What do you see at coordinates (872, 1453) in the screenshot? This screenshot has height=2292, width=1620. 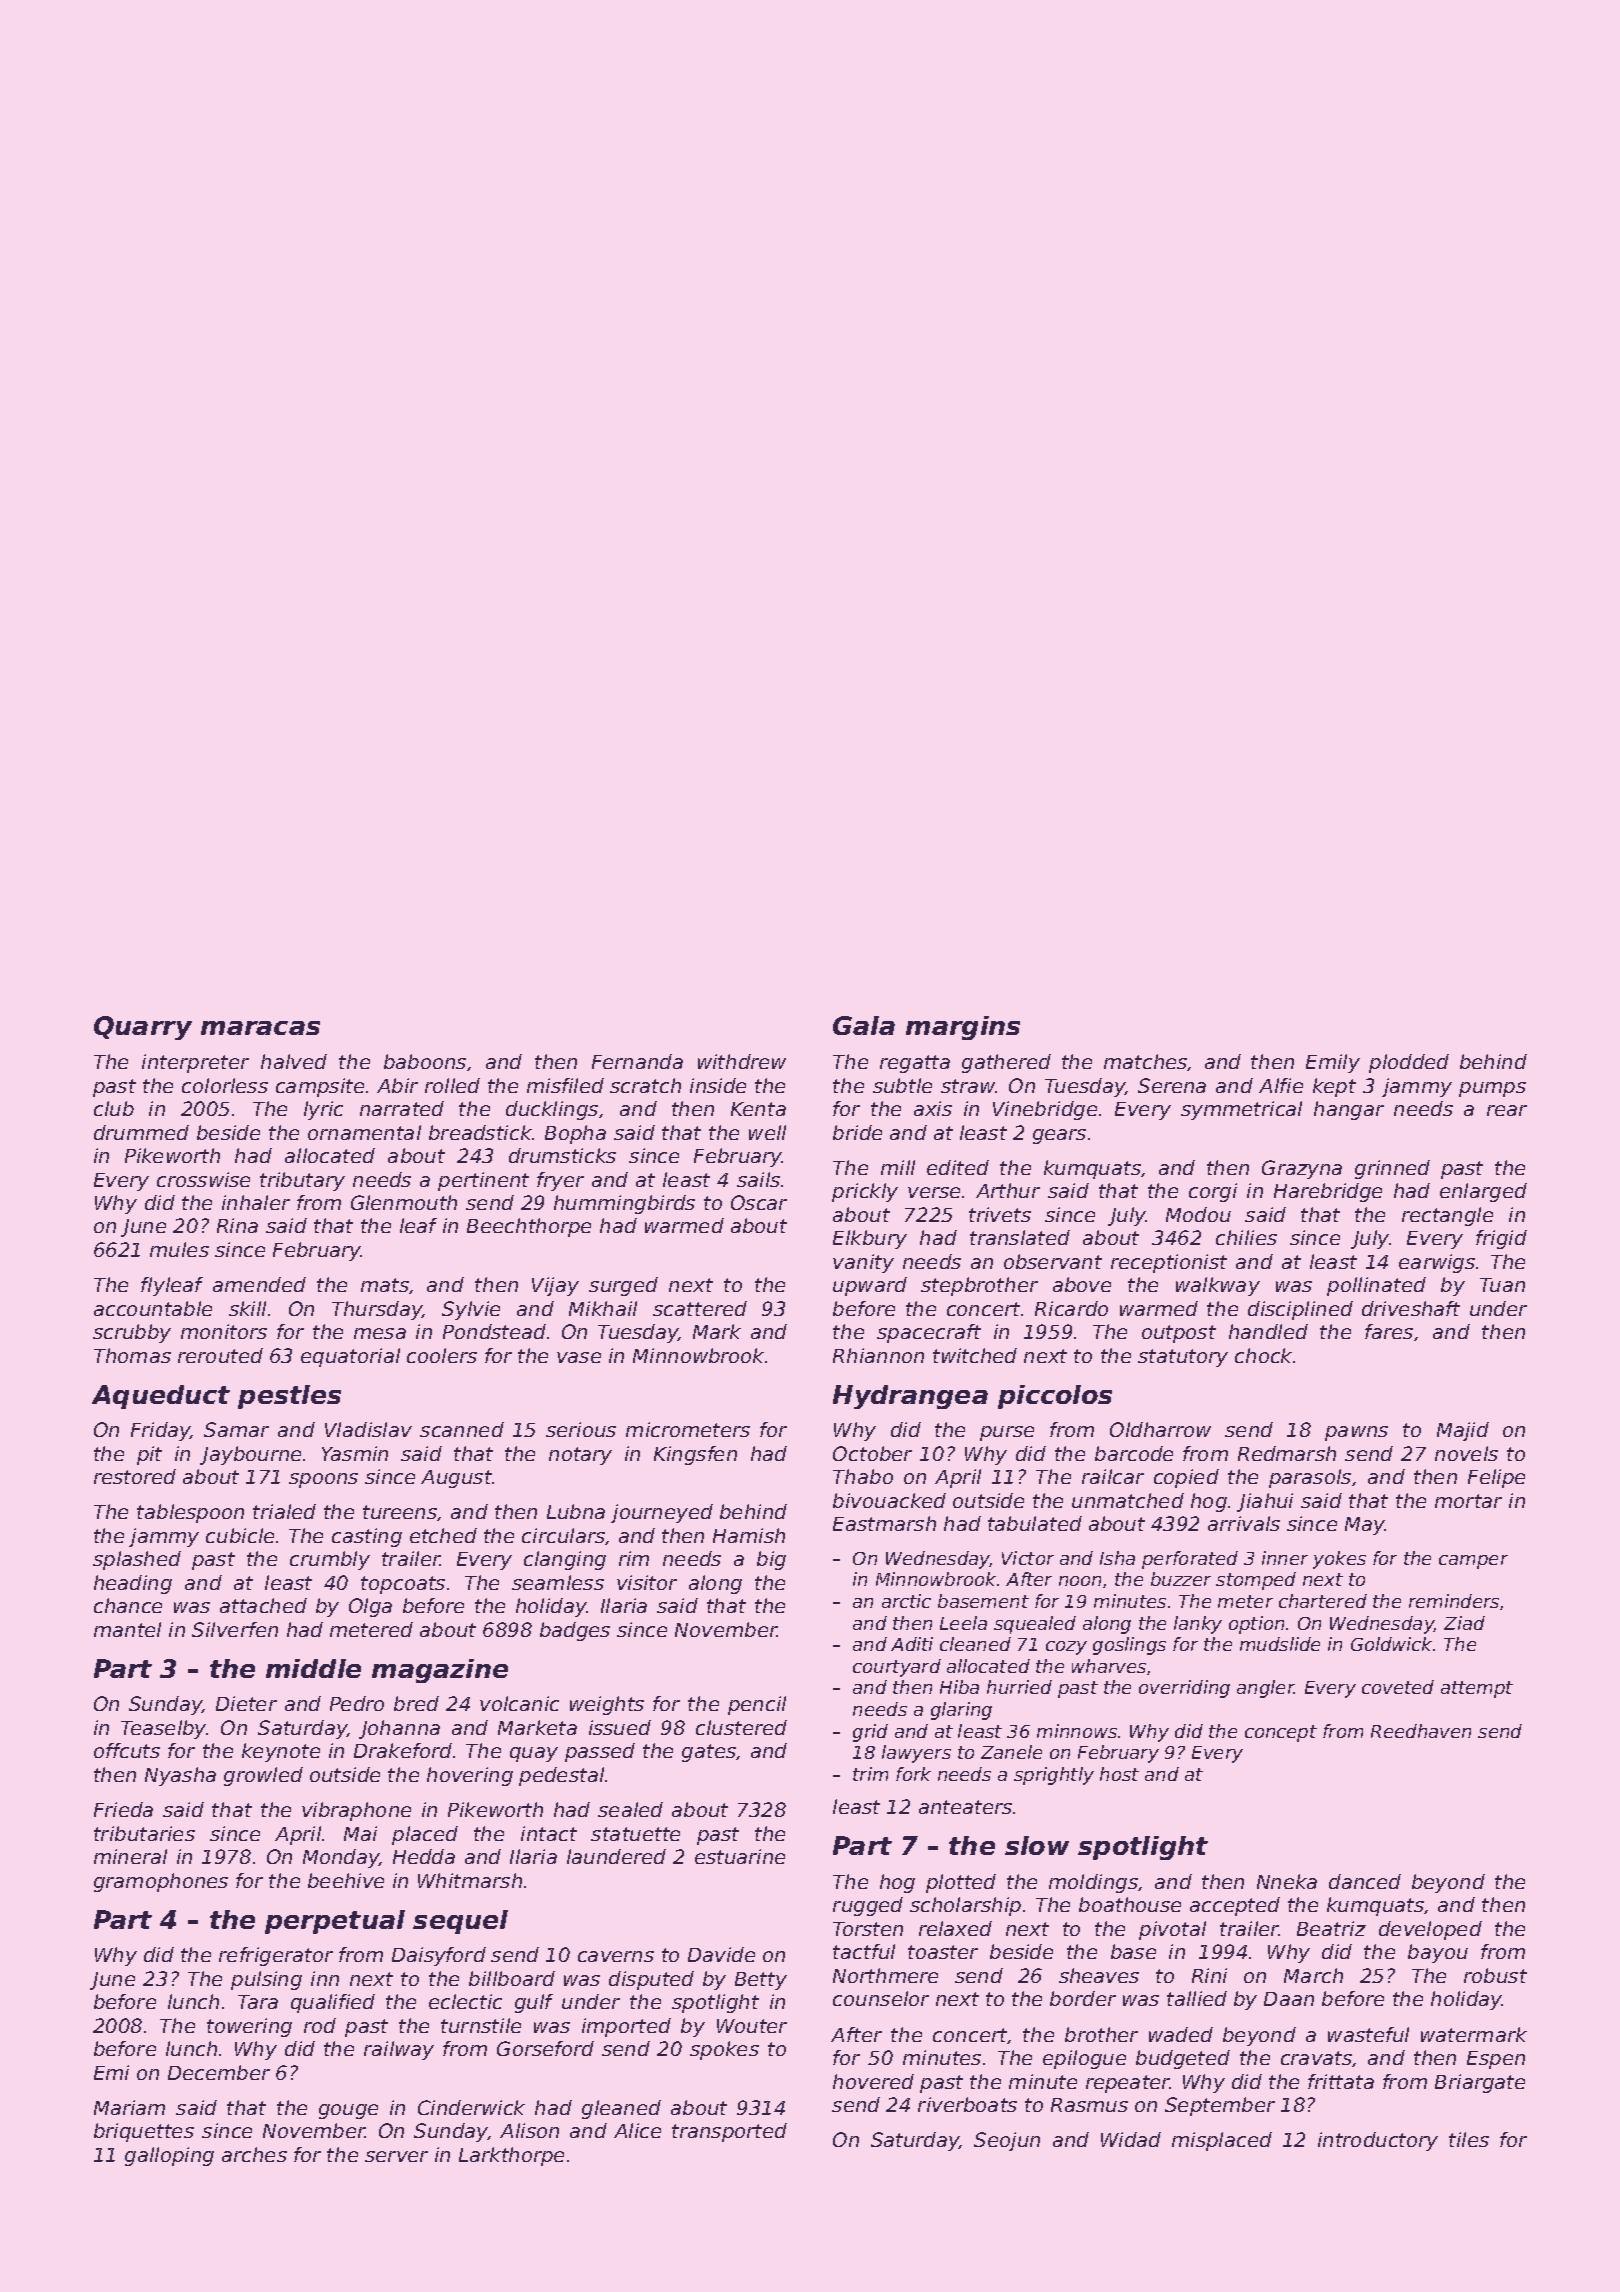 I see `October` at bounding box center [872, 1453].
